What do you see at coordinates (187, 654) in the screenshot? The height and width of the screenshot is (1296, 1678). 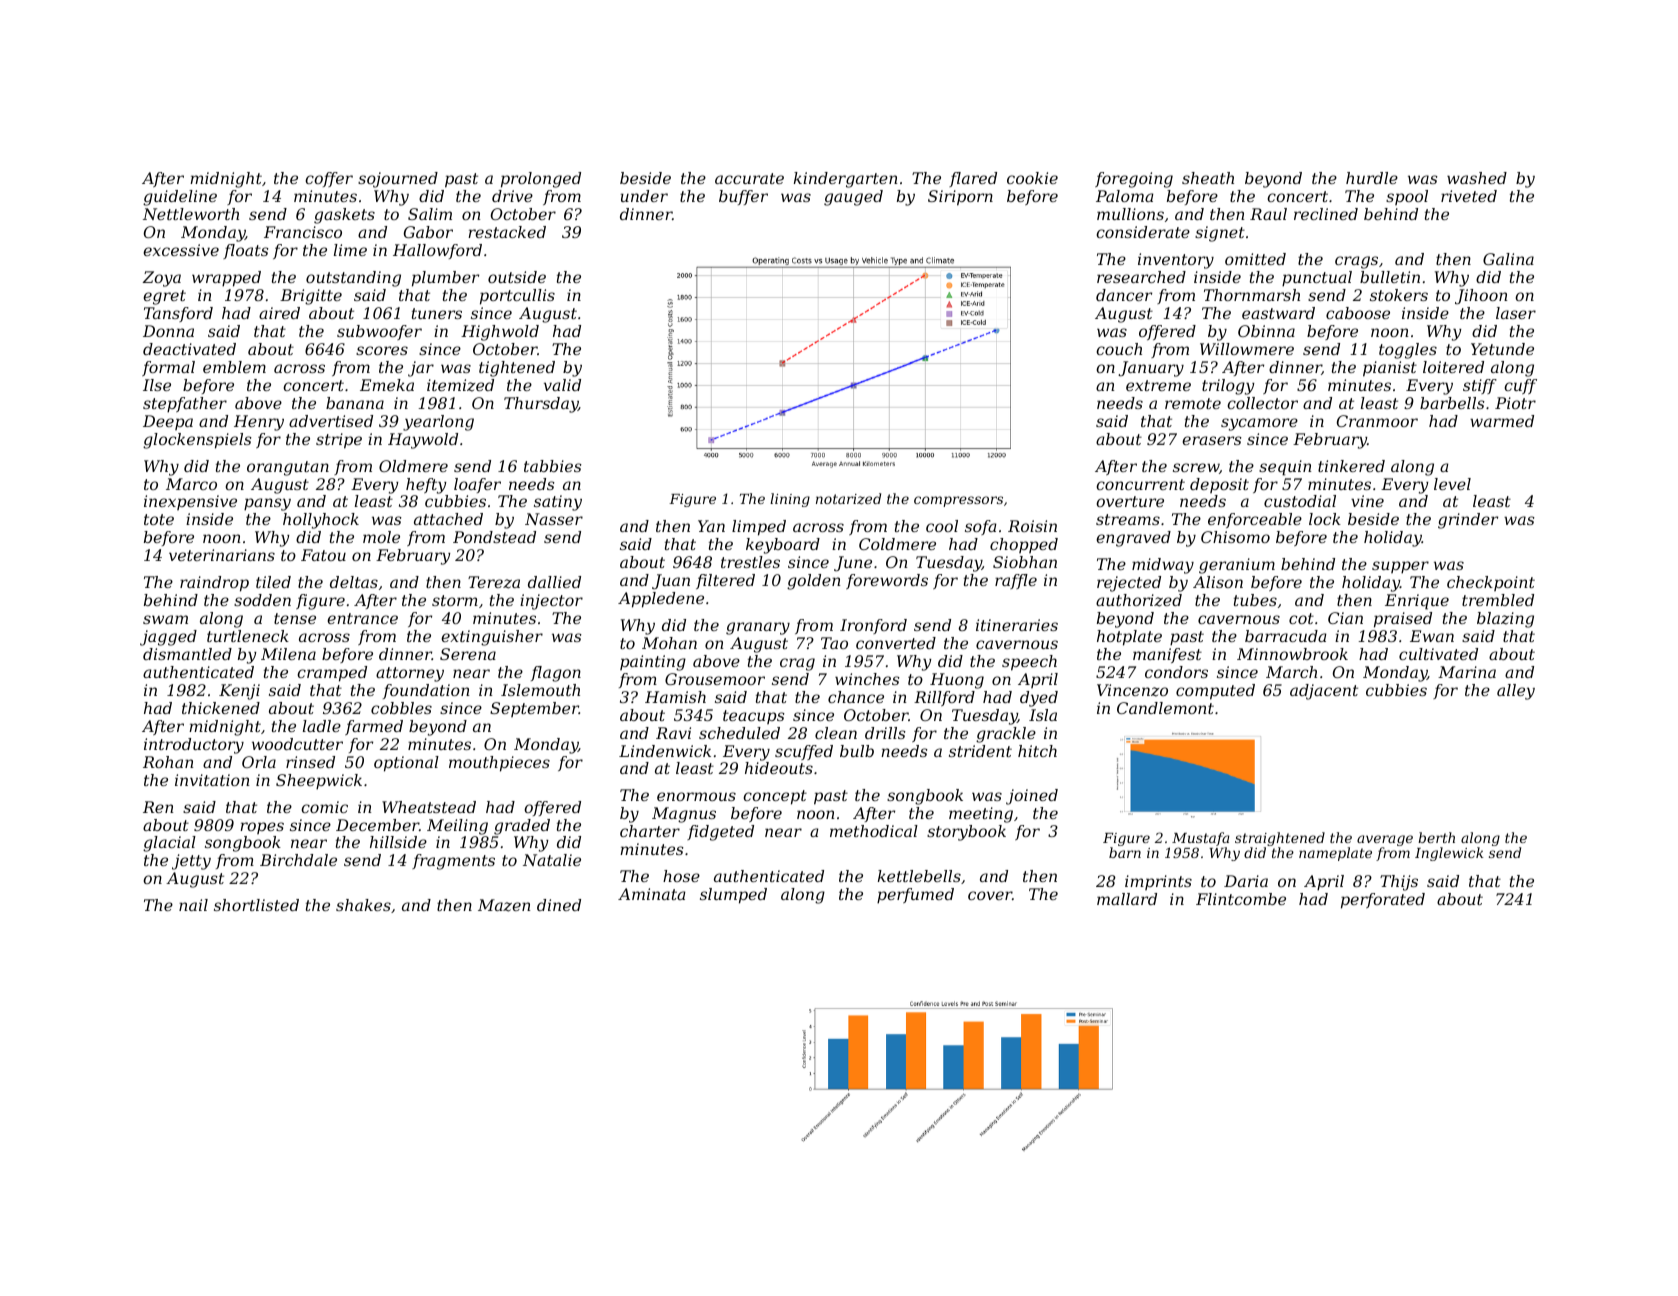 I see `dismantled` at bounding box center [187, 654].
